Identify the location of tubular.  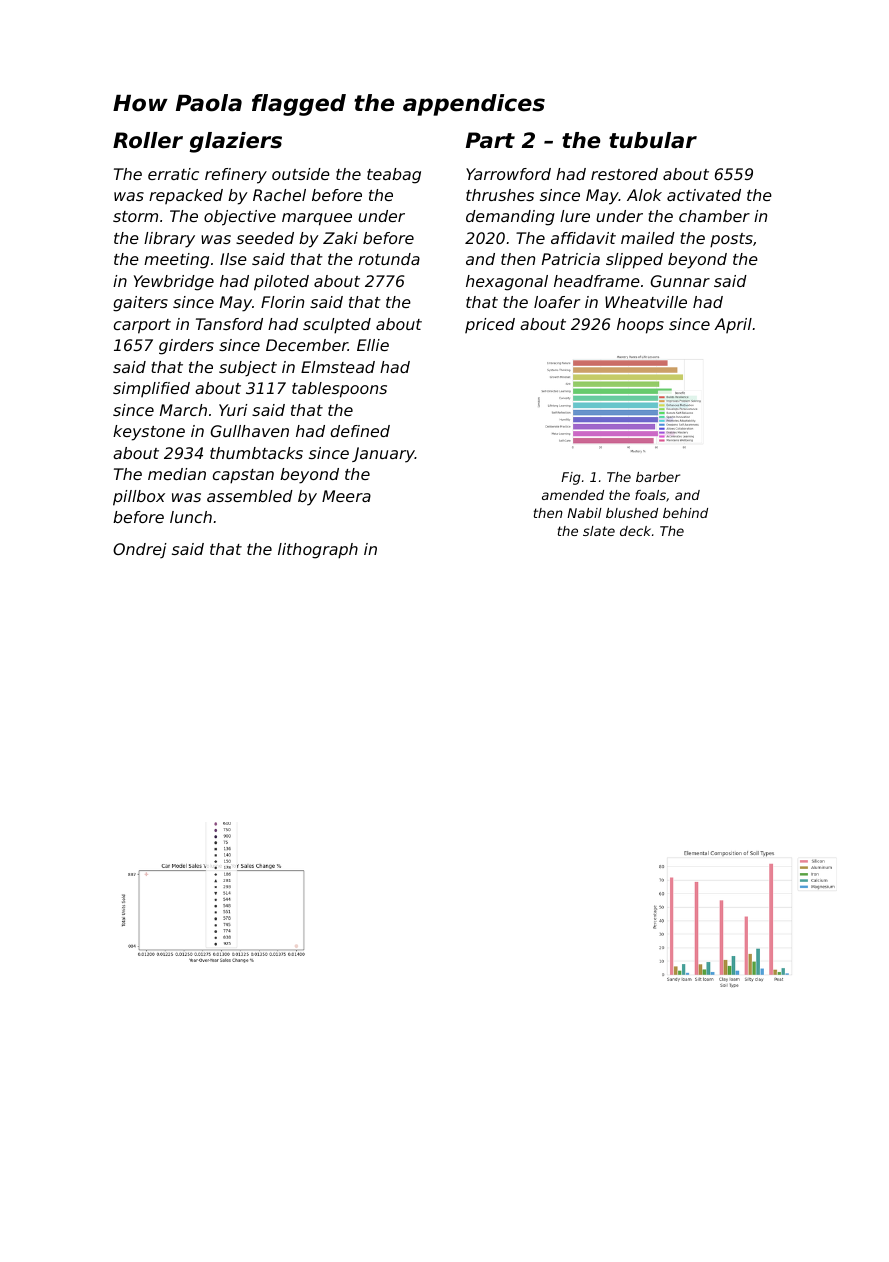
(653, 140).
